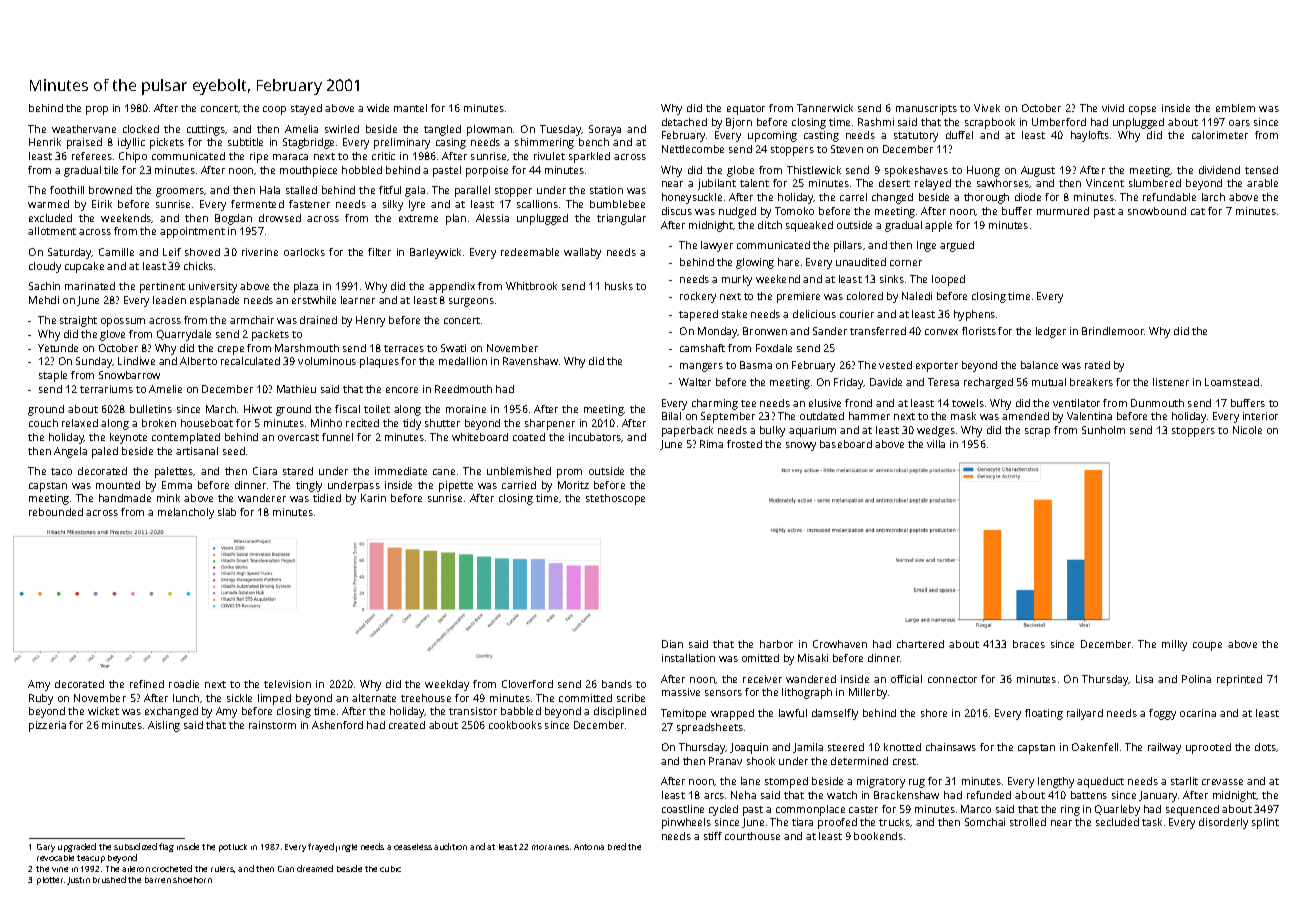 The height and width of the screenshot is (924, 1308). I want to click on roadie, so click(184, 684).
